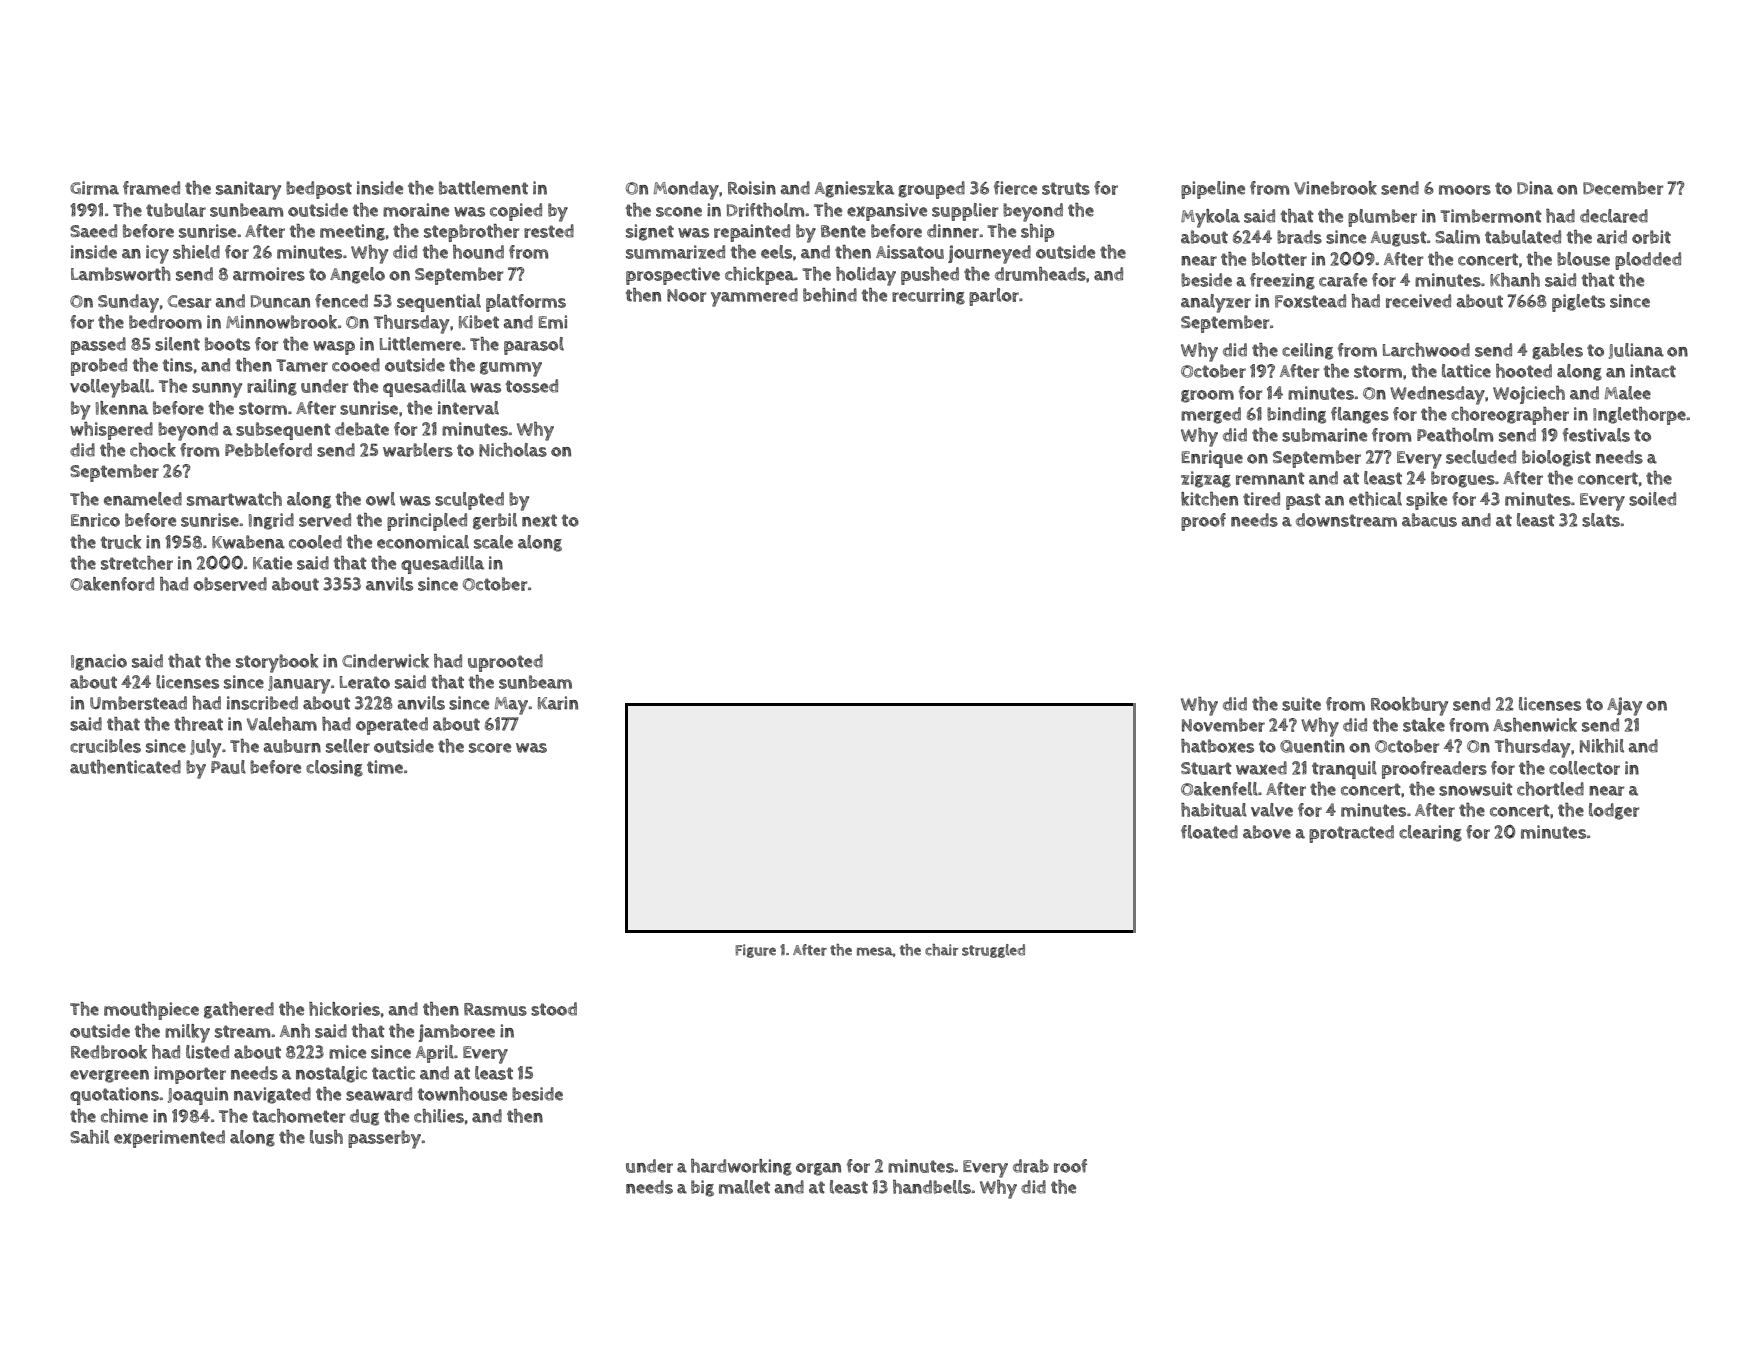  I want to click on Nicholas, so click(513, 450).
